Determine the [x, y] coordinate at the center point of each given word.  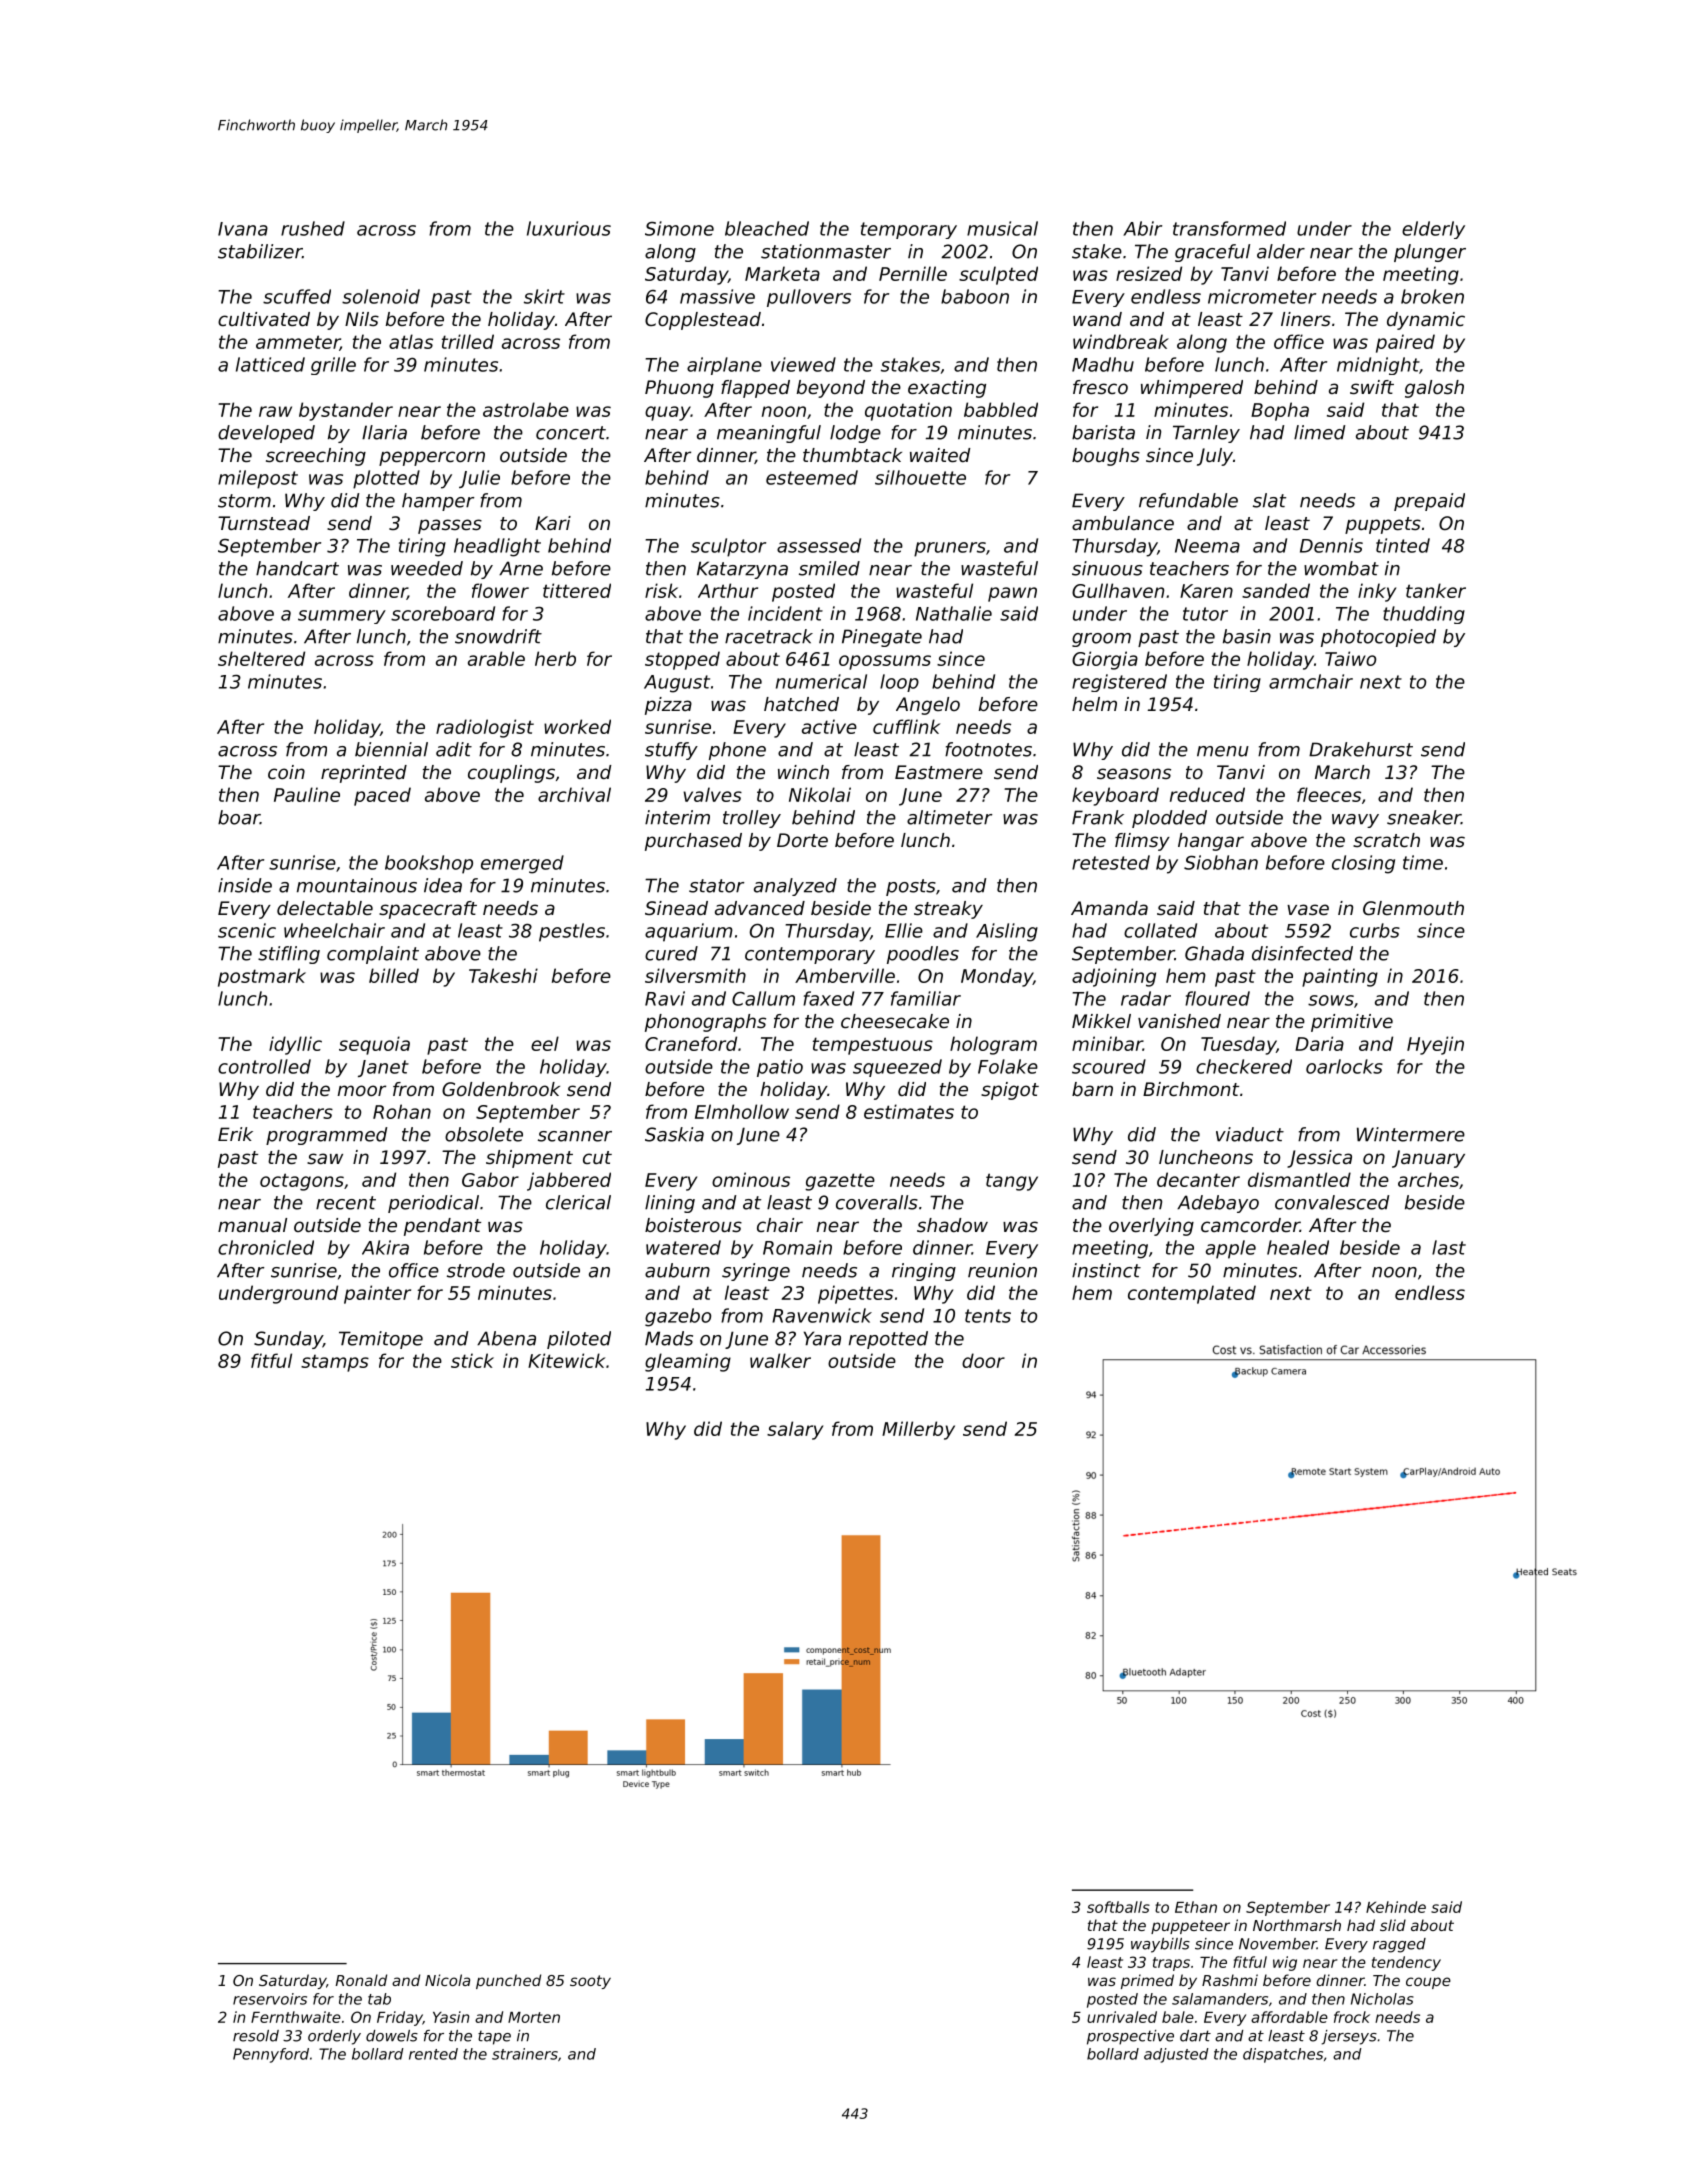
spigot [1010, 1091]
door [983, 1360]
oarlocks [1344, 1066]
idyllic [295, 1045]
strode [476, 1270]
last [1449, 1247]
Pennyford [271, 2055]
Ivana [243, 229]
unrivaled [1122, 2017]
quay [668, 413]
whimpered [1192, 389]
